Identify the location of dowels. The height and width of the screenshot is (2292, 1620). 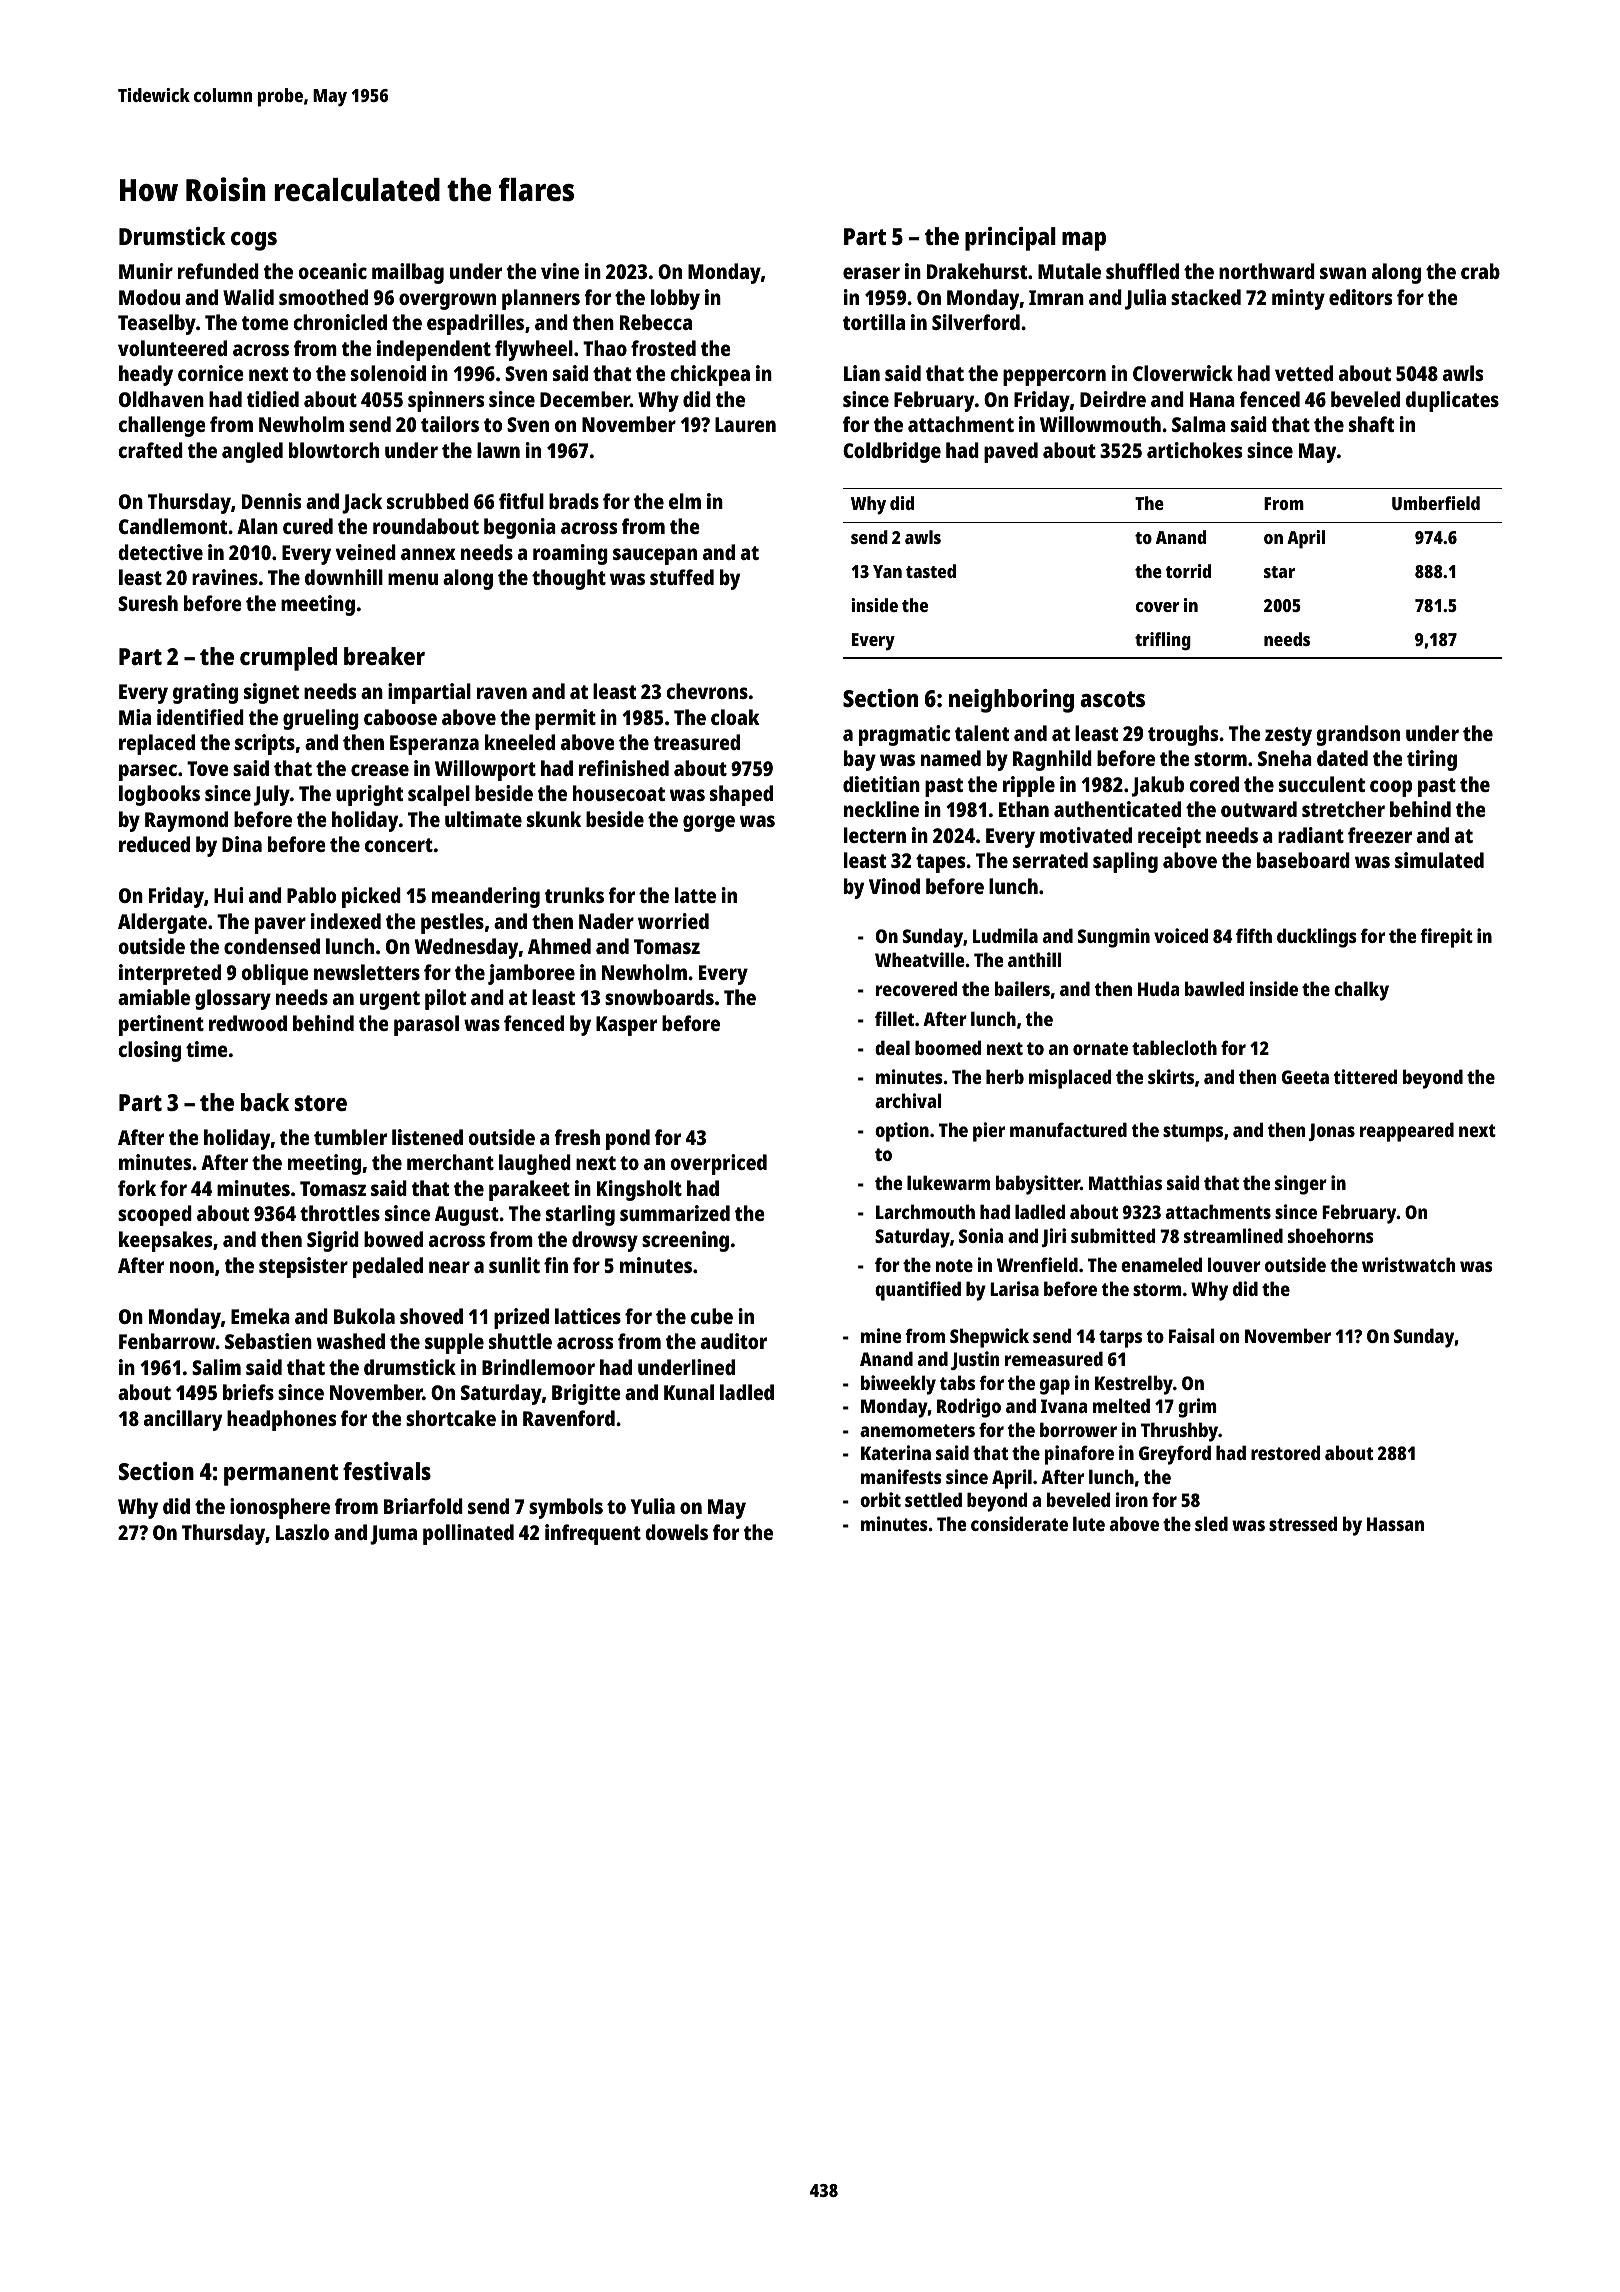
(676, 1532).
